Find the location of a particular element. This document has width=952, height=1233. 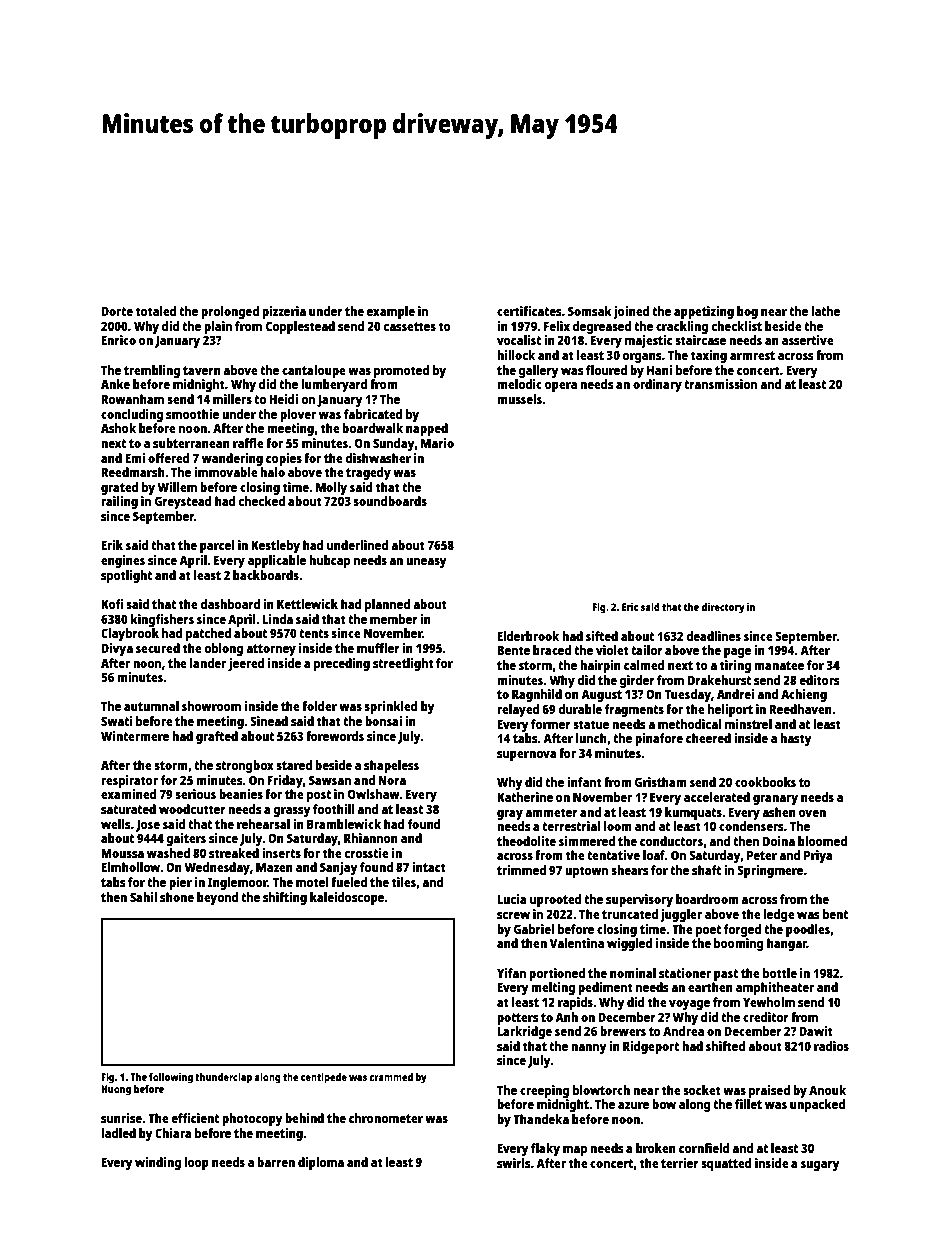

appetizing is located at coordinates (704, 312).
